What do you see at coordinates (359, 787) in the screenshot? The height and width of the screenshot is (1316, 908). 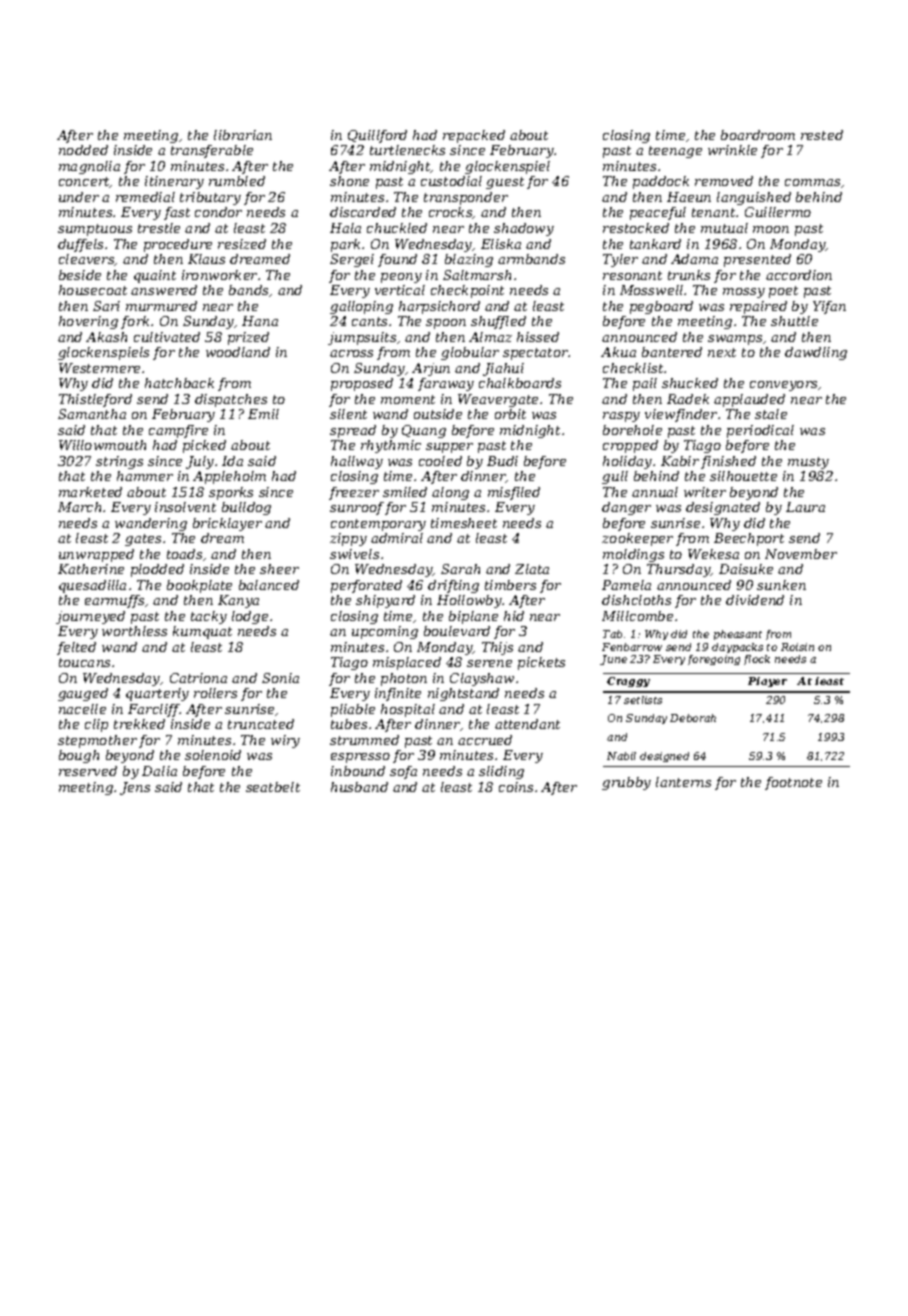 I see `husband` at bounding box center [359, 787].
